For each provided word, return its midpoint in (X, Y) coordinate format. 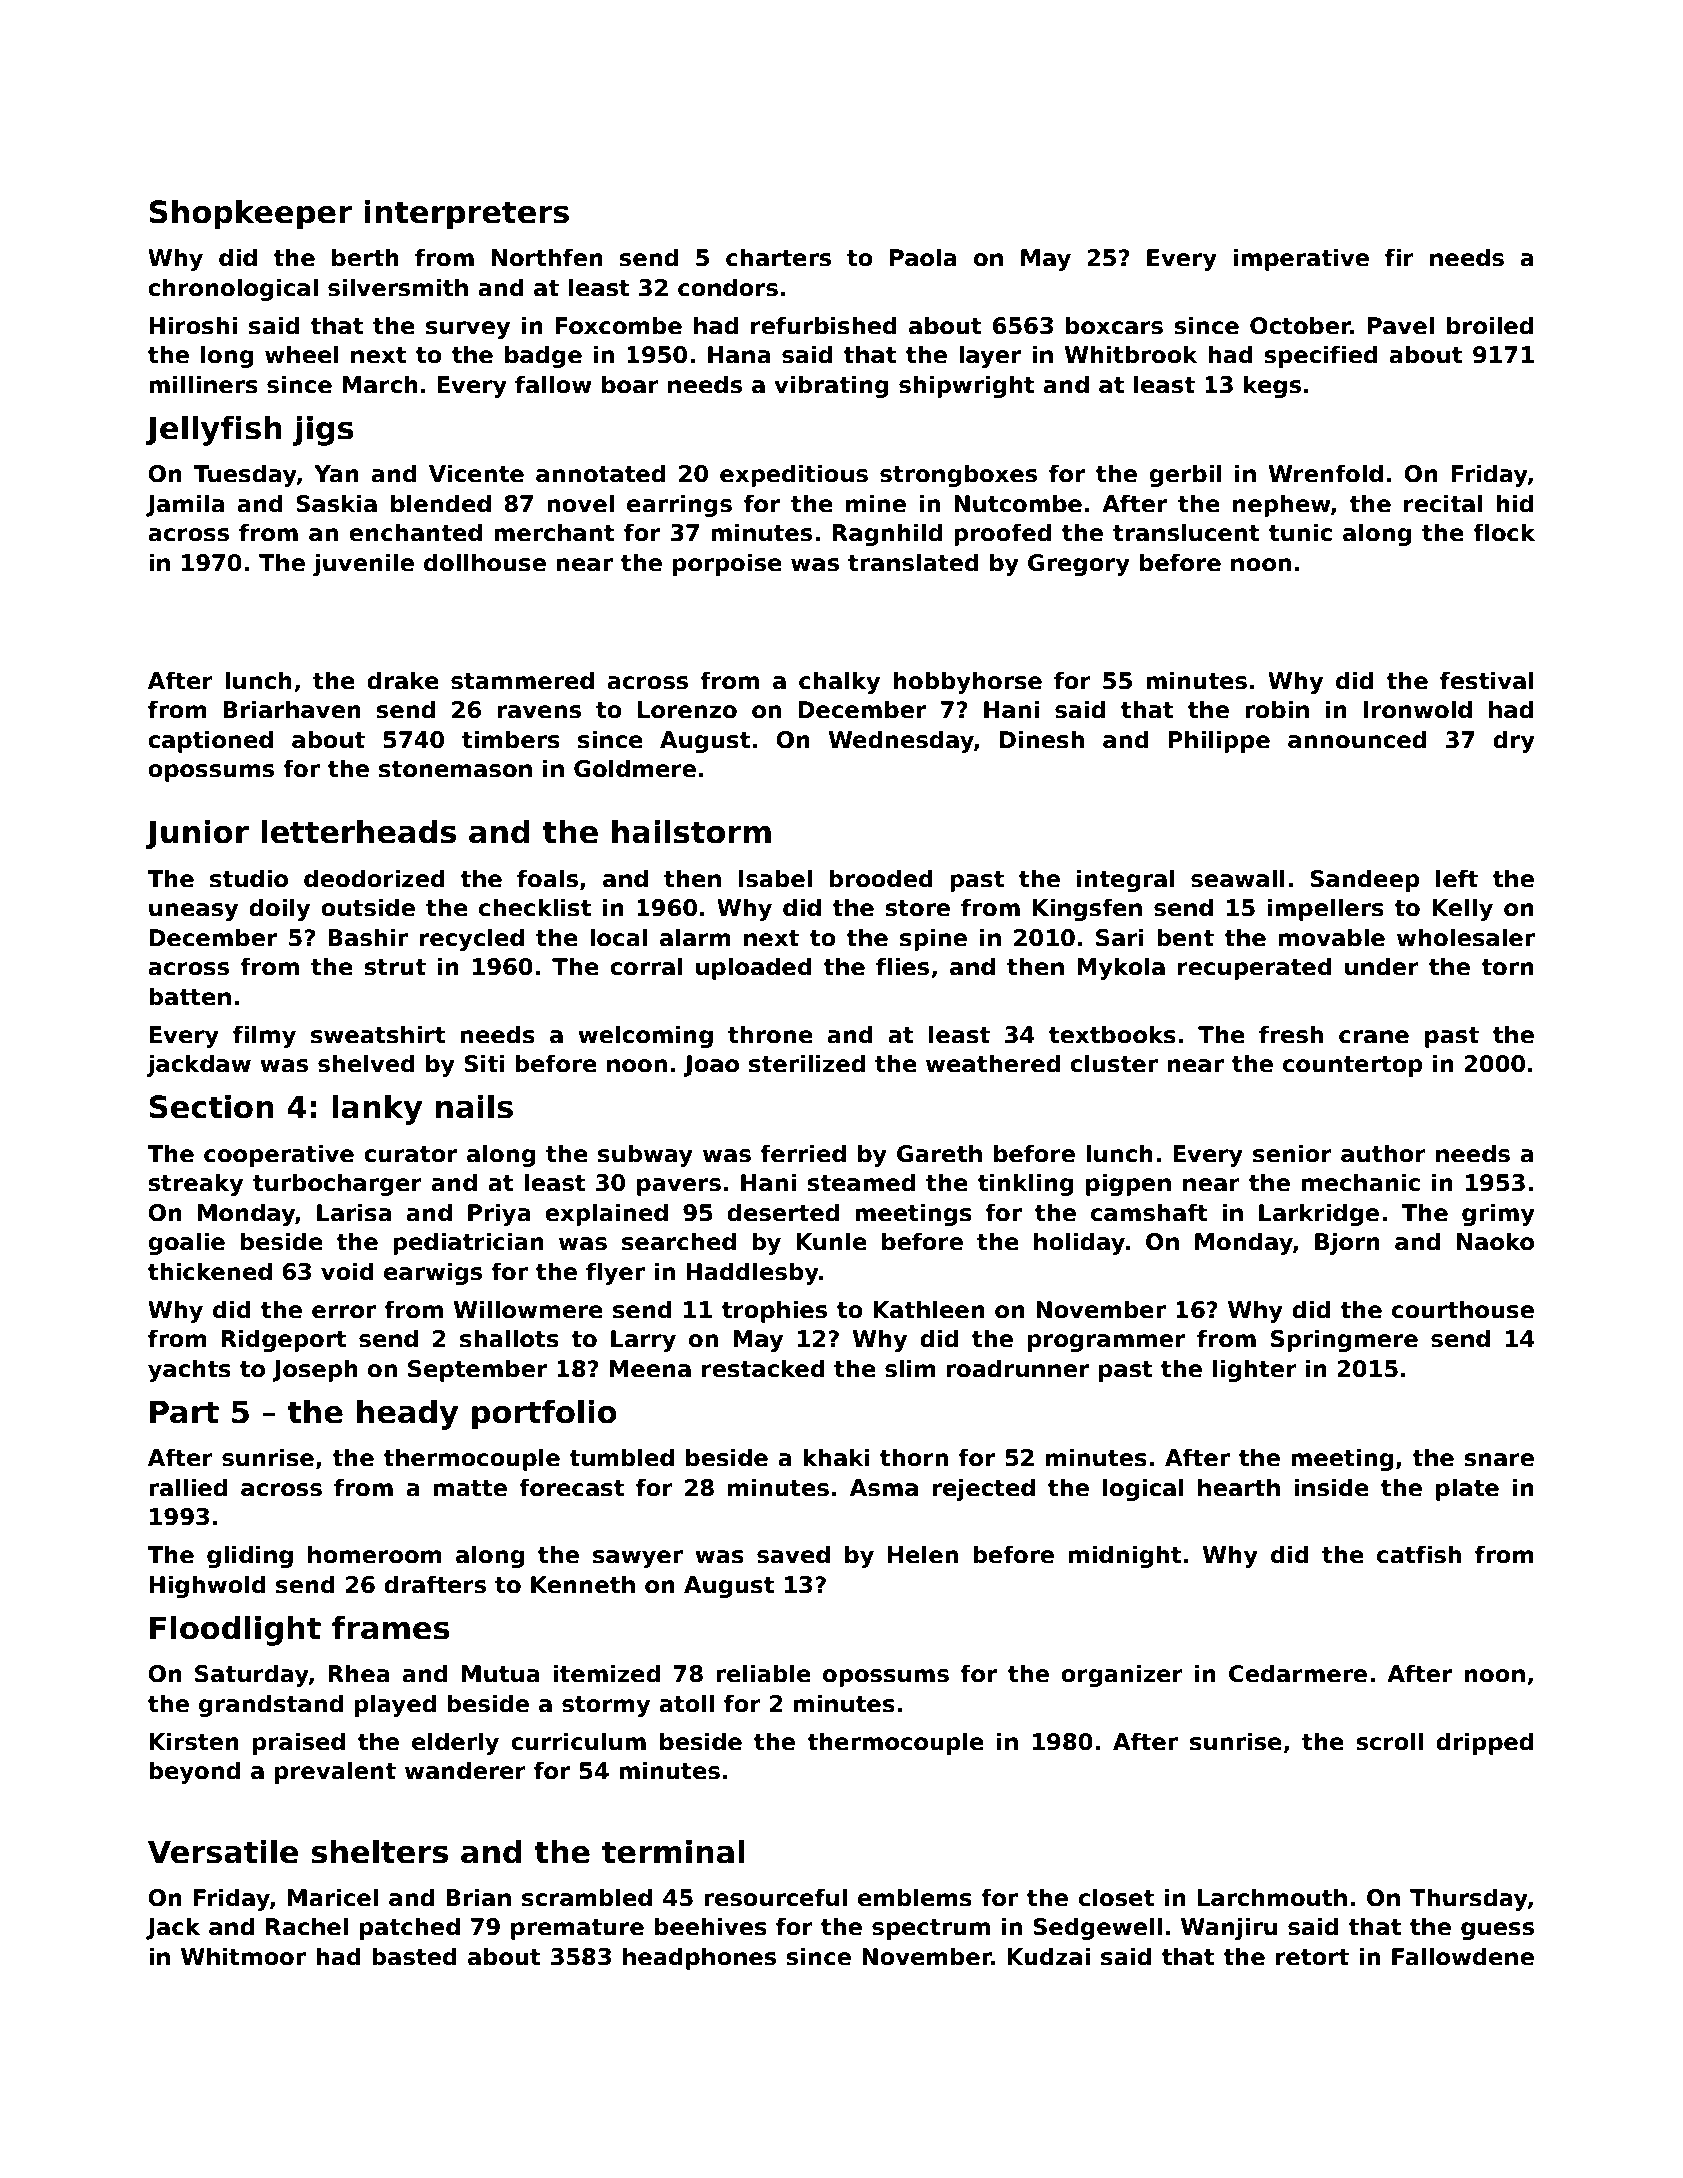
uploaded (754, 968)
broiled (1490, 325)
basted (414, 1956)
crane (1374, 1037)
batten (190, 996)
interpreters (467, 214)
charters (778, 257)
